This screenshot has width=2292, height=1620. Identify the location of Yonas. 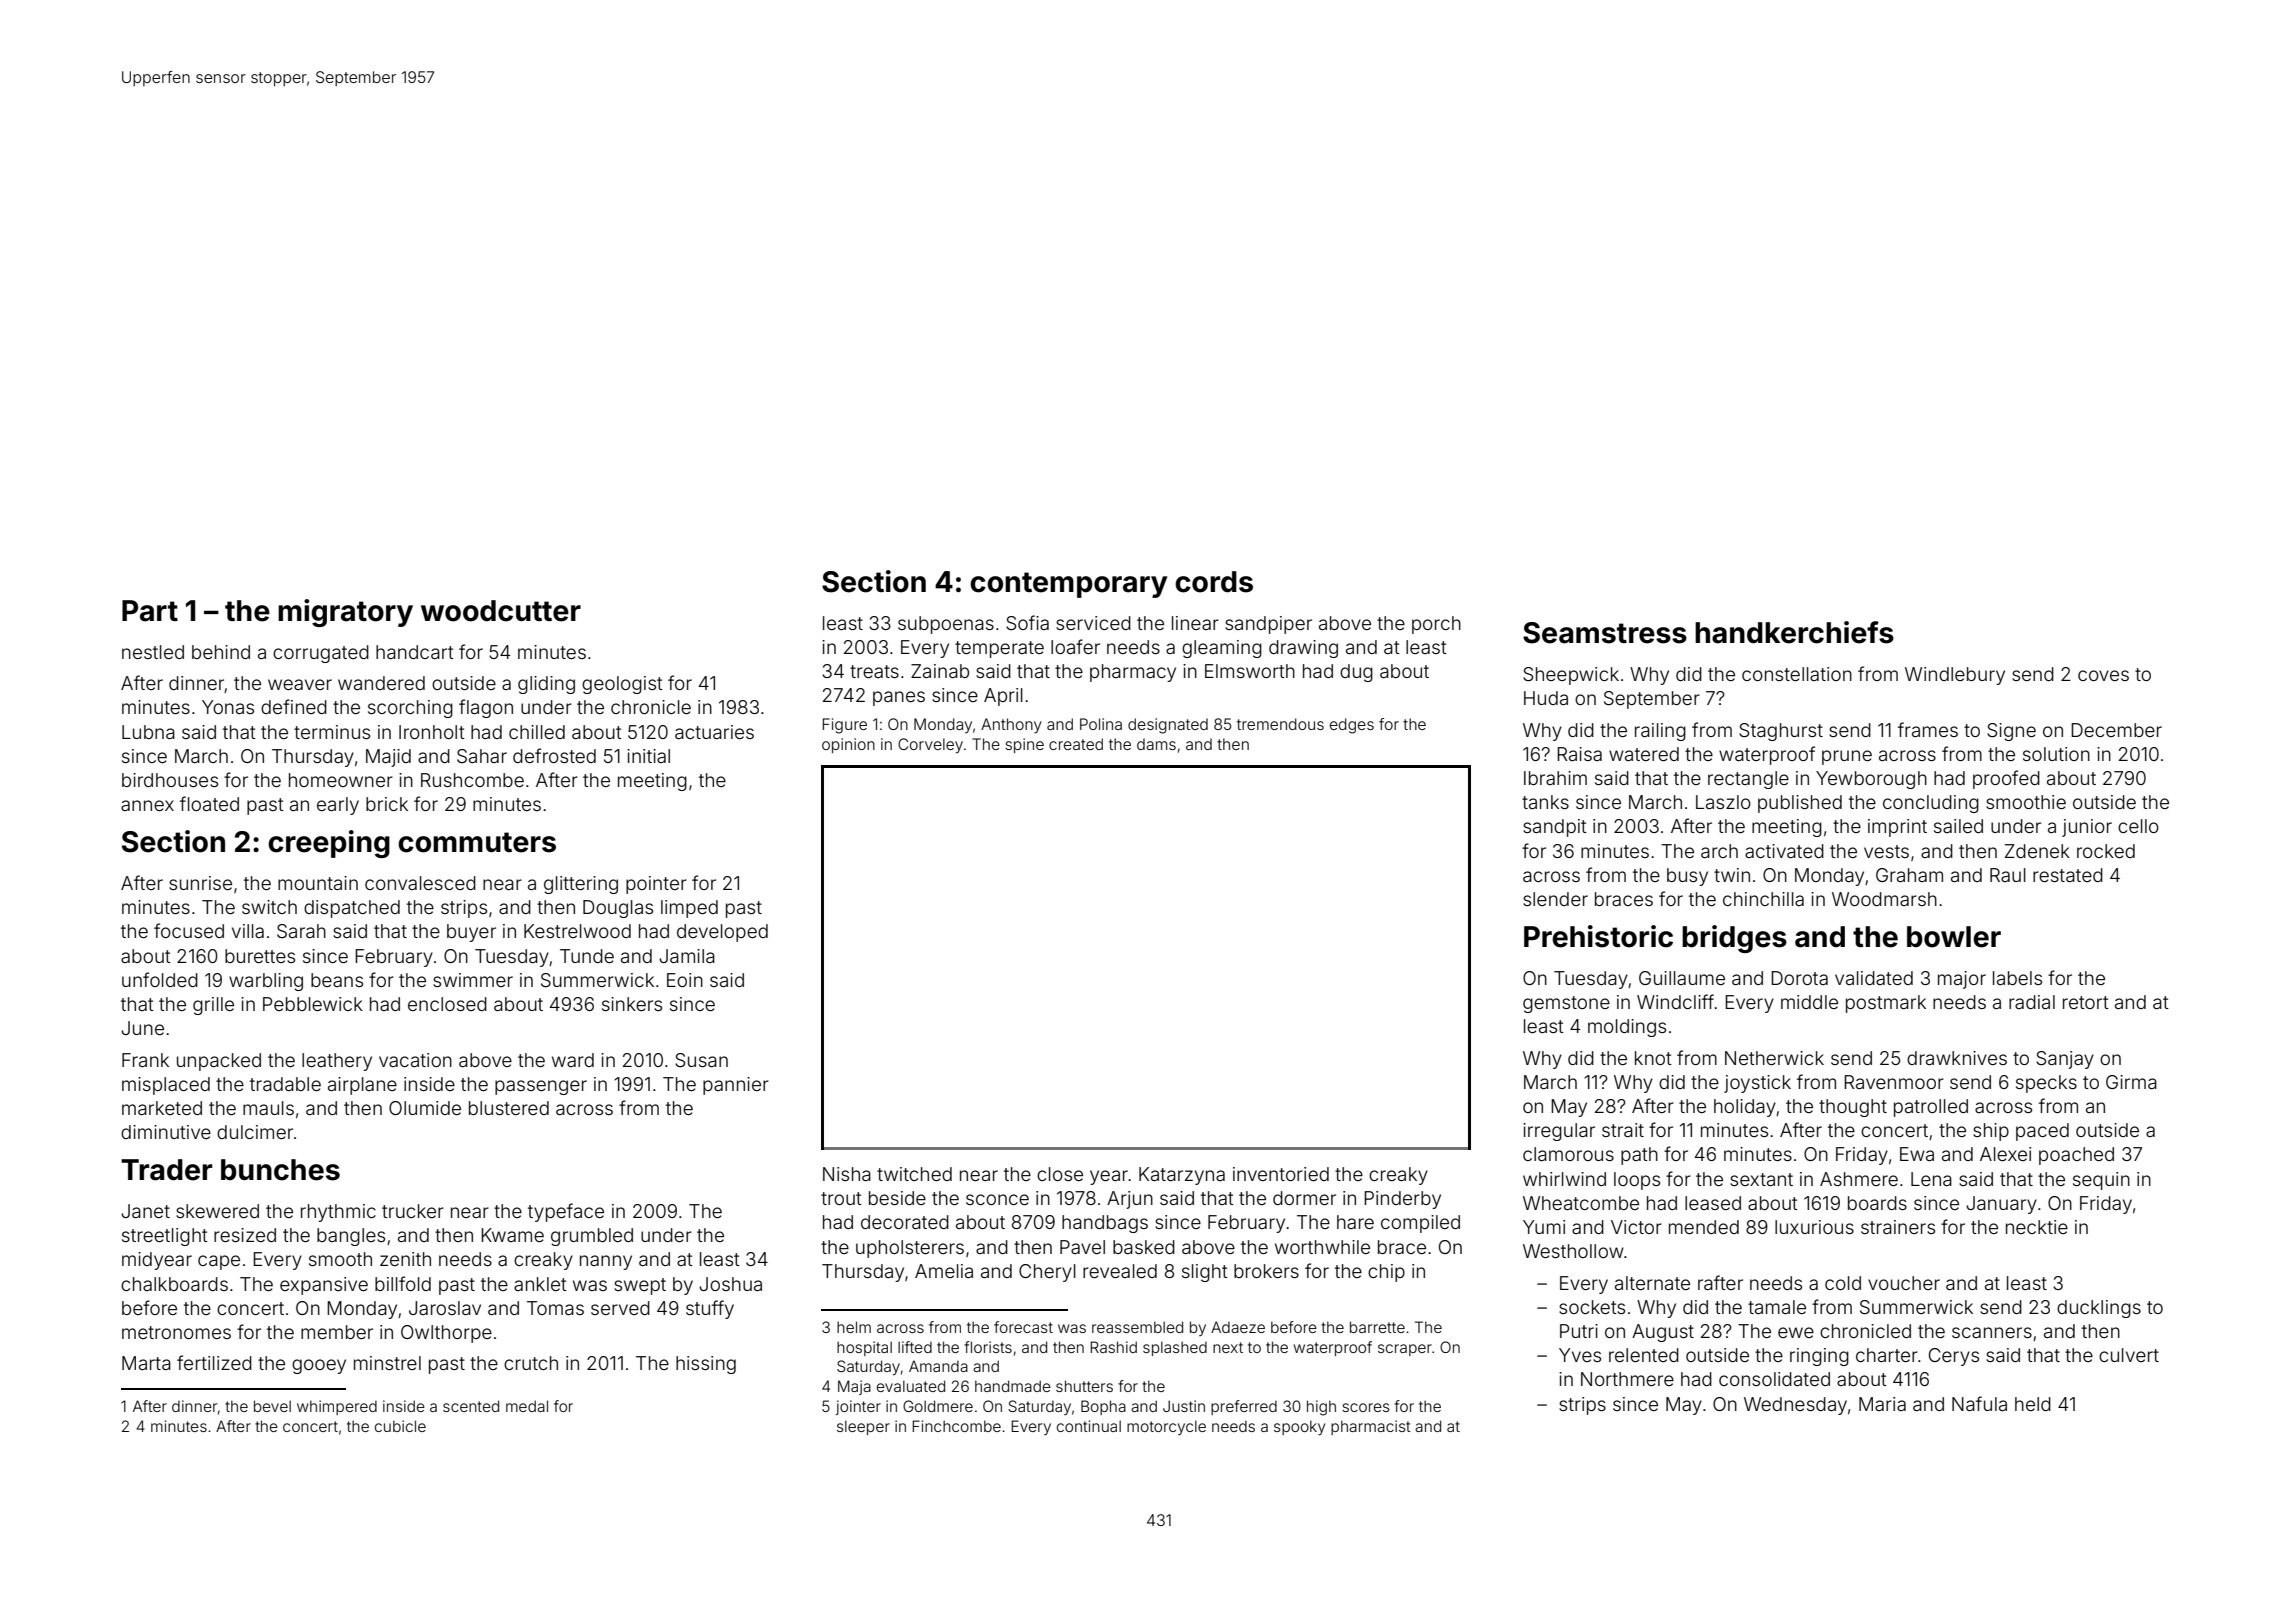
(228, 707).
